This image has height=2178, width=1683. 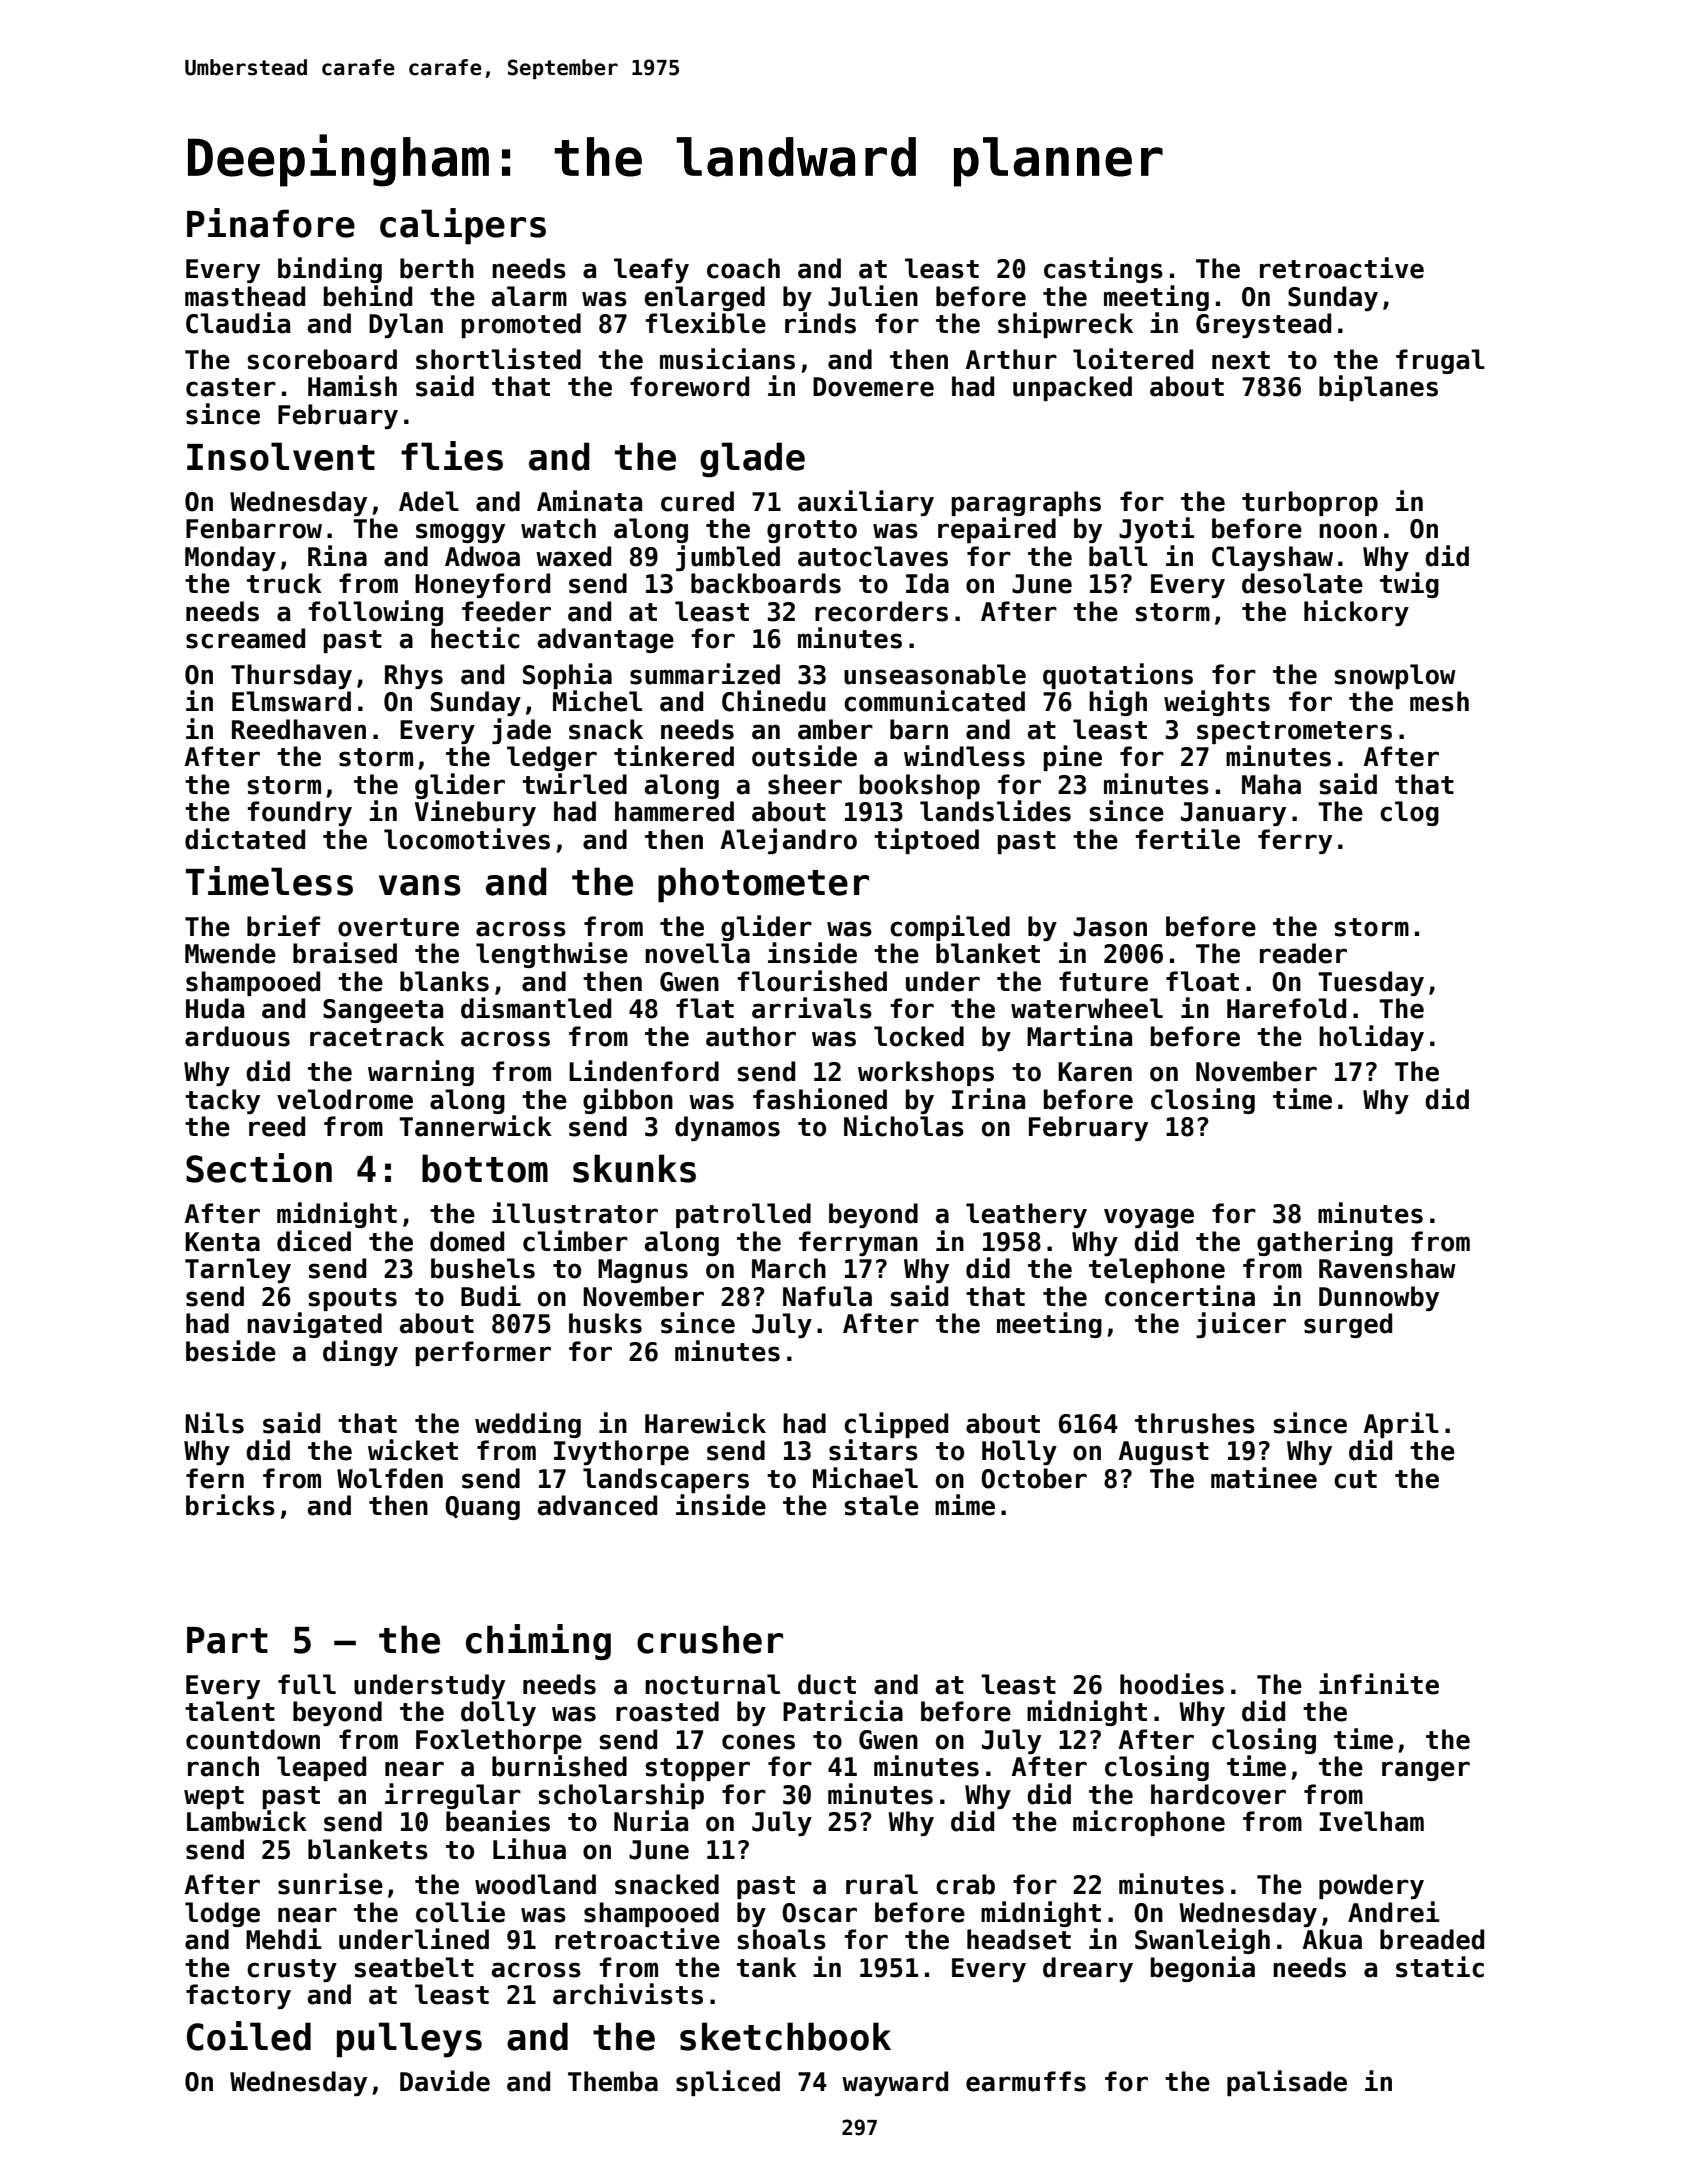 I want to click on frugal, so click(x=1440, y=361).
